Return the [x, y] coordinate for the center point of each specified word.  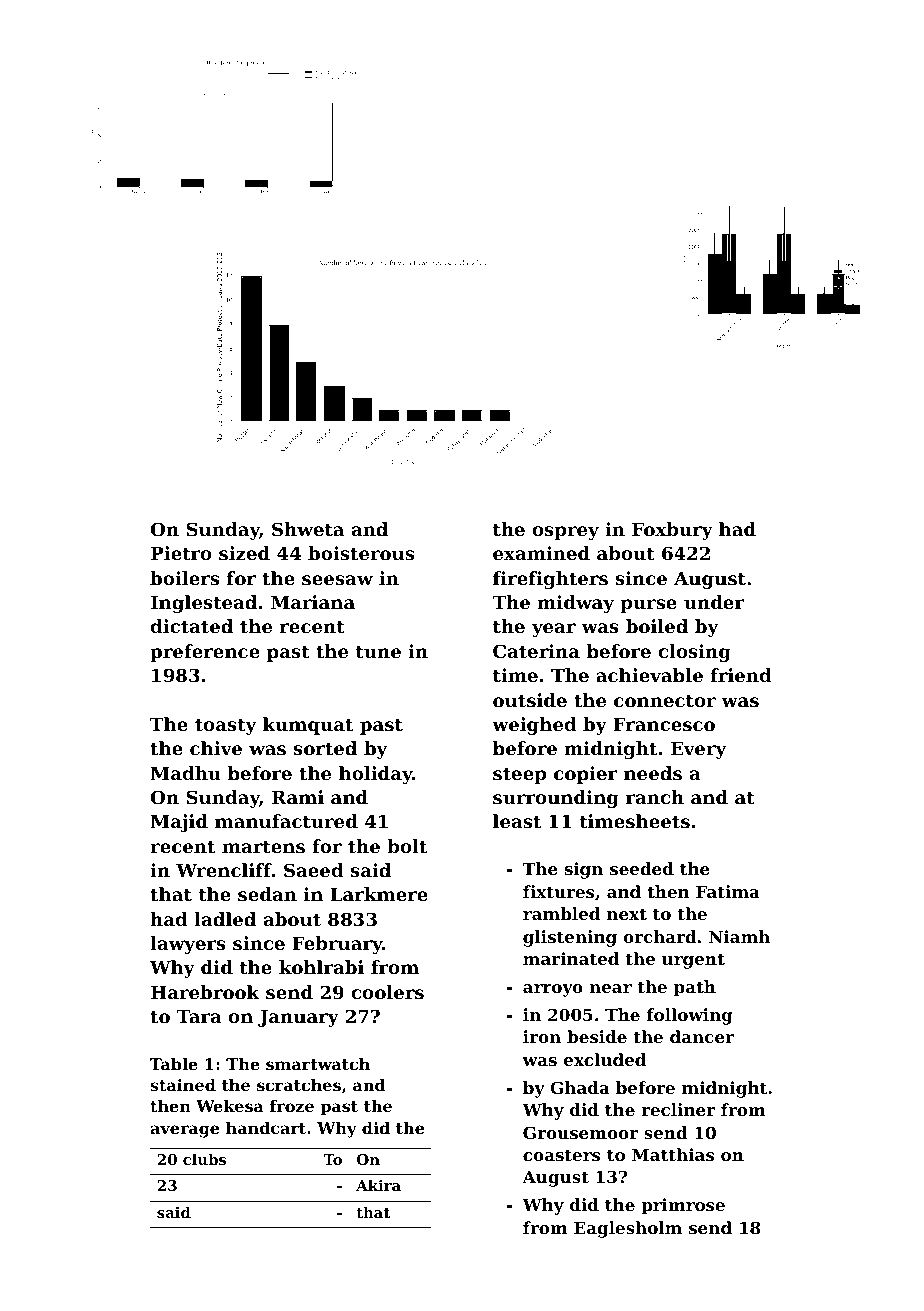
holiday [376, 775]
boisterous [361, 553]
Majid [179, 823]
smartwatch [318, 1064]
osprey [566, 533]
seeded [642, 868]
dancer [702, 1036]
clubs [204, 1159]
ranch [655, 797]
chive [216, 748]
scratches [299, 1085]
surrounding [556, 799]
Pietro [181, 553]
